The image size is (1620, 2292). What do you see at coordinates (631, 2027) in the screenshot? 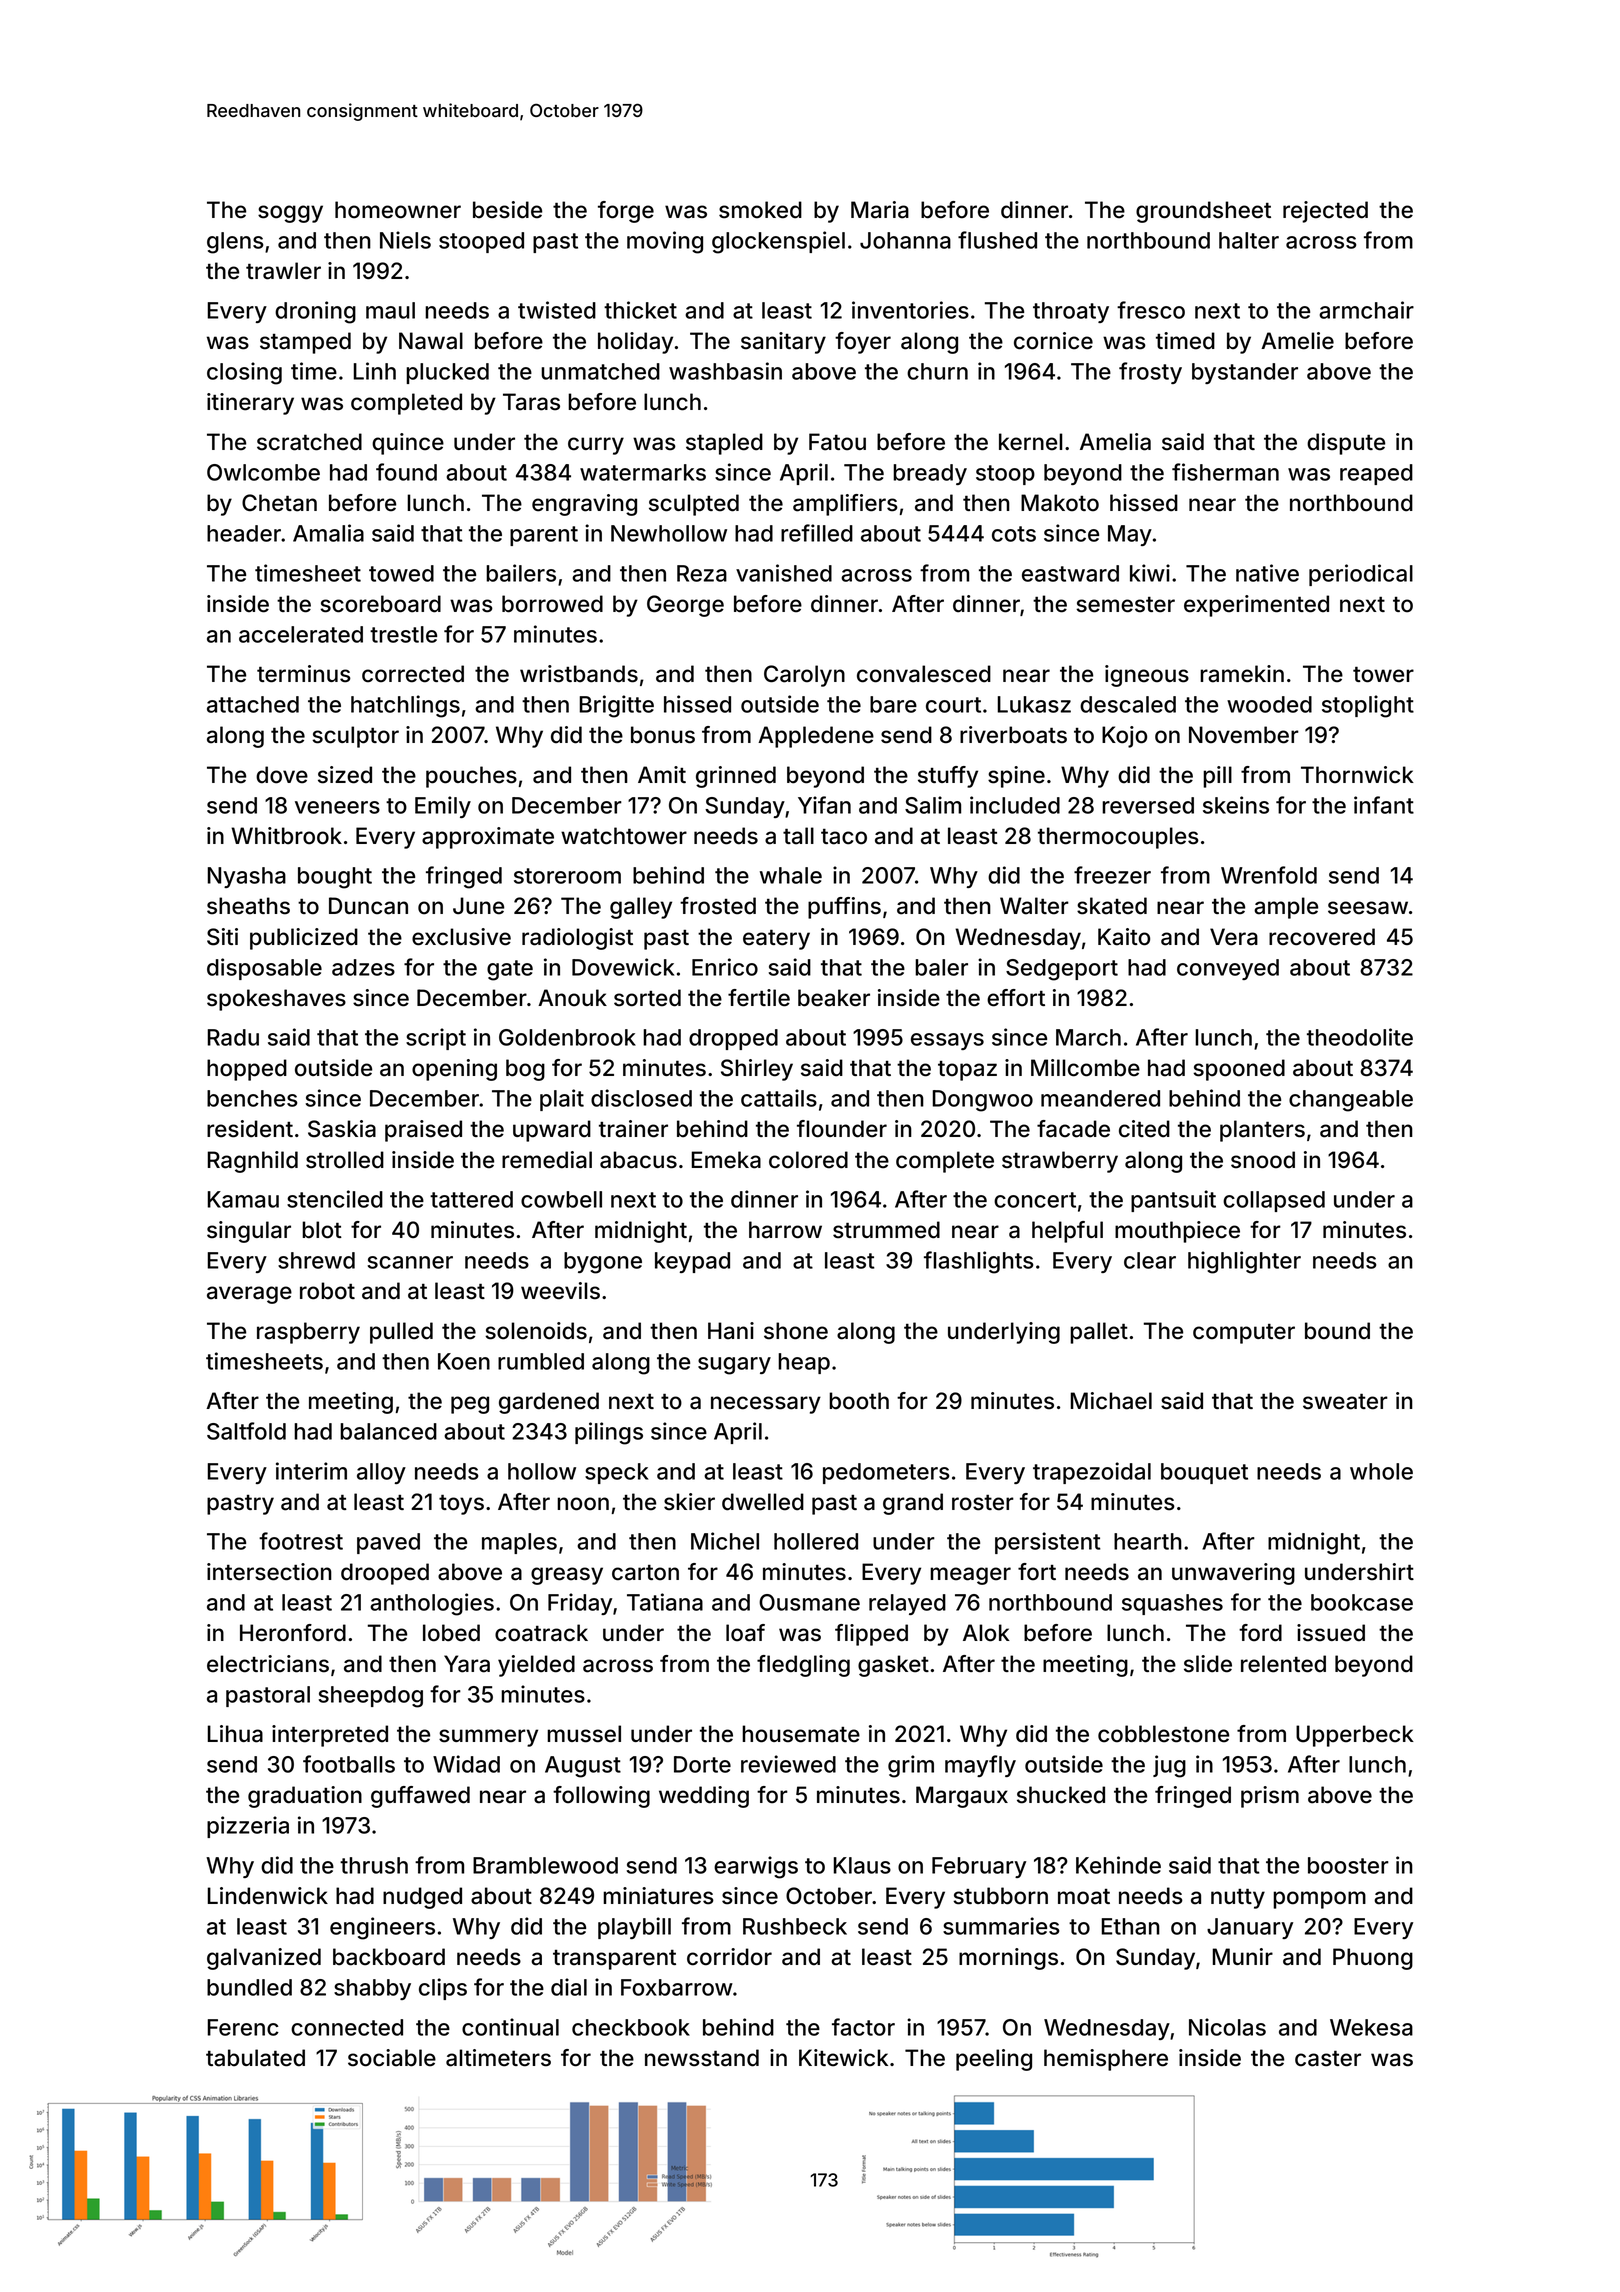
I see `checkbook` at bounding box center [631, 2027].
